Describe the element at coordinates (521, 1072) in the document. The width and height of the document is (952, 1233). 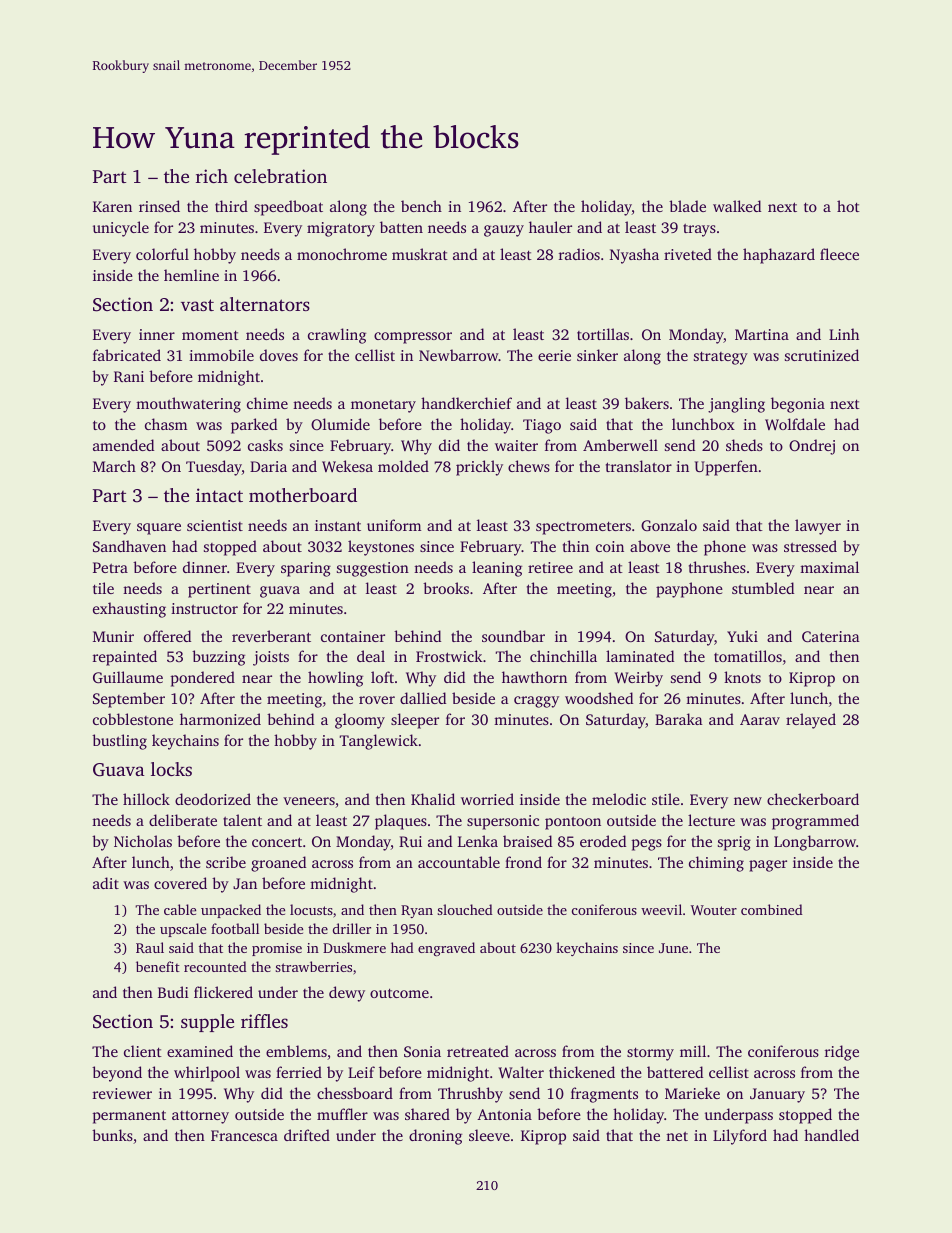
I see `Walter` at that location.
